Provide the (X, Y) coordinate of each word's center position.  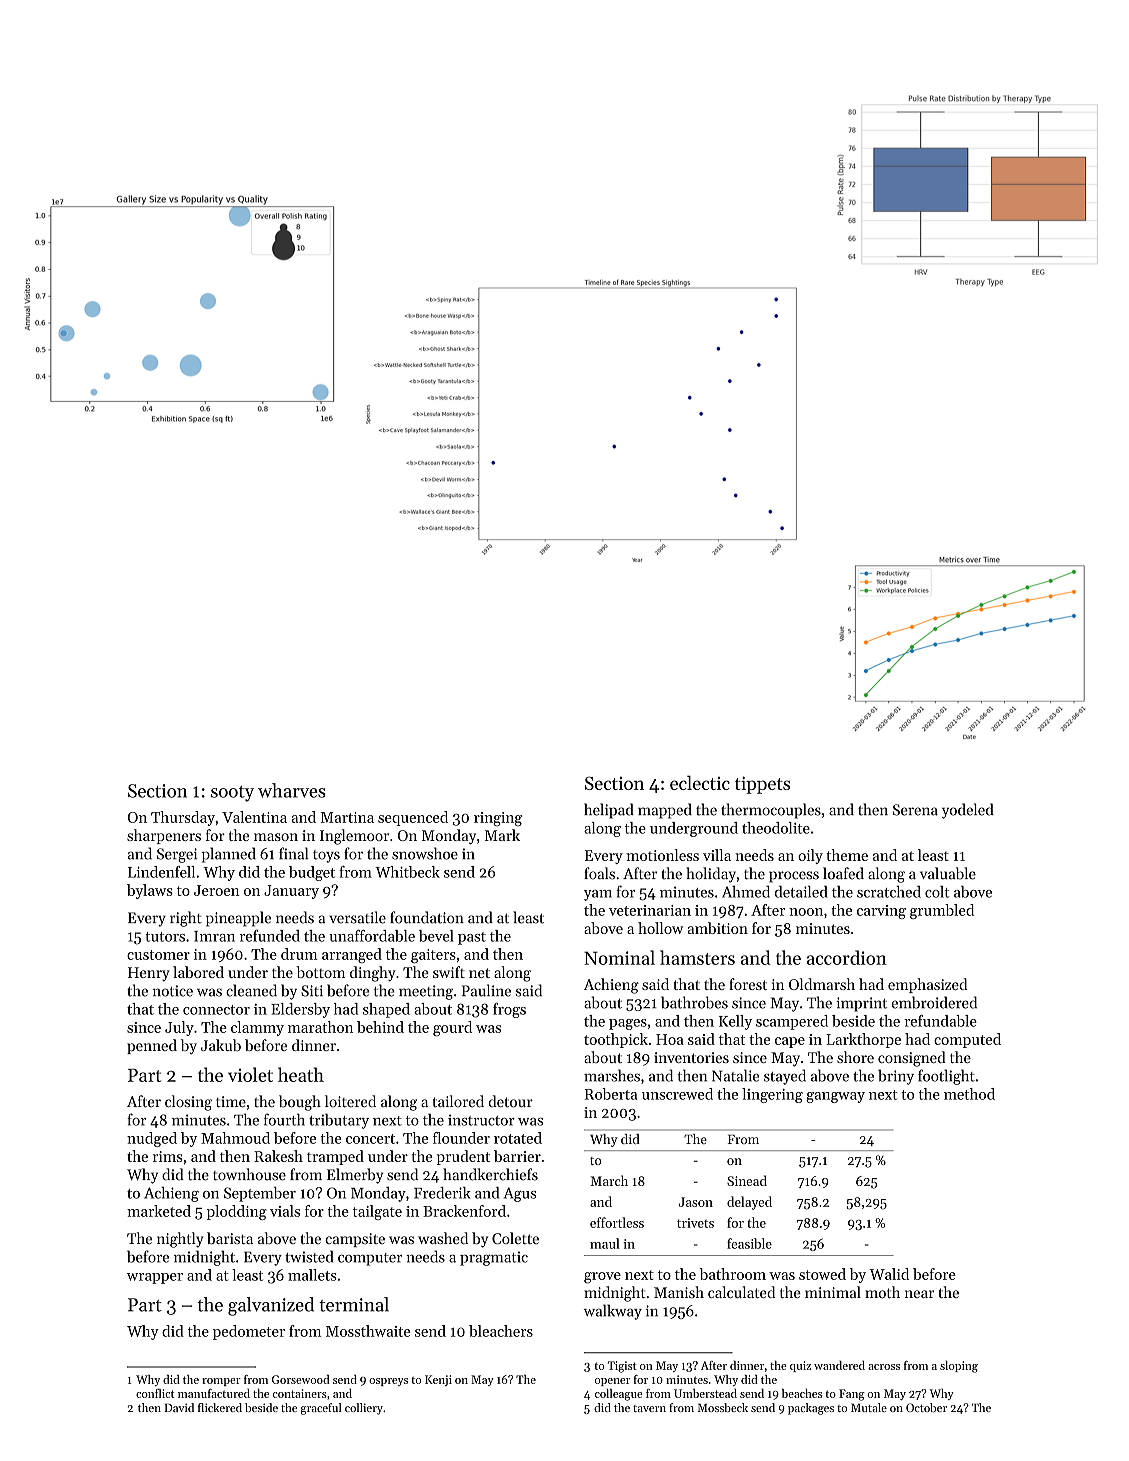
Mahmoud (235, 1138)
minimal (833, 1292)
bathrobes (694, 1002)
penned (152, 1046)
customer (158, 955)
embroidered (934, 1002)
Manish (679, 1292)
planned (229, 855)
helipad (609, 811)
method (969, 1094)
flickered (220, 1407)
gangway (835, 1097)
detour (510, 1101)
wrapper (155, 1278)
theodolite (776, 828)
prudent (463, 1157)
